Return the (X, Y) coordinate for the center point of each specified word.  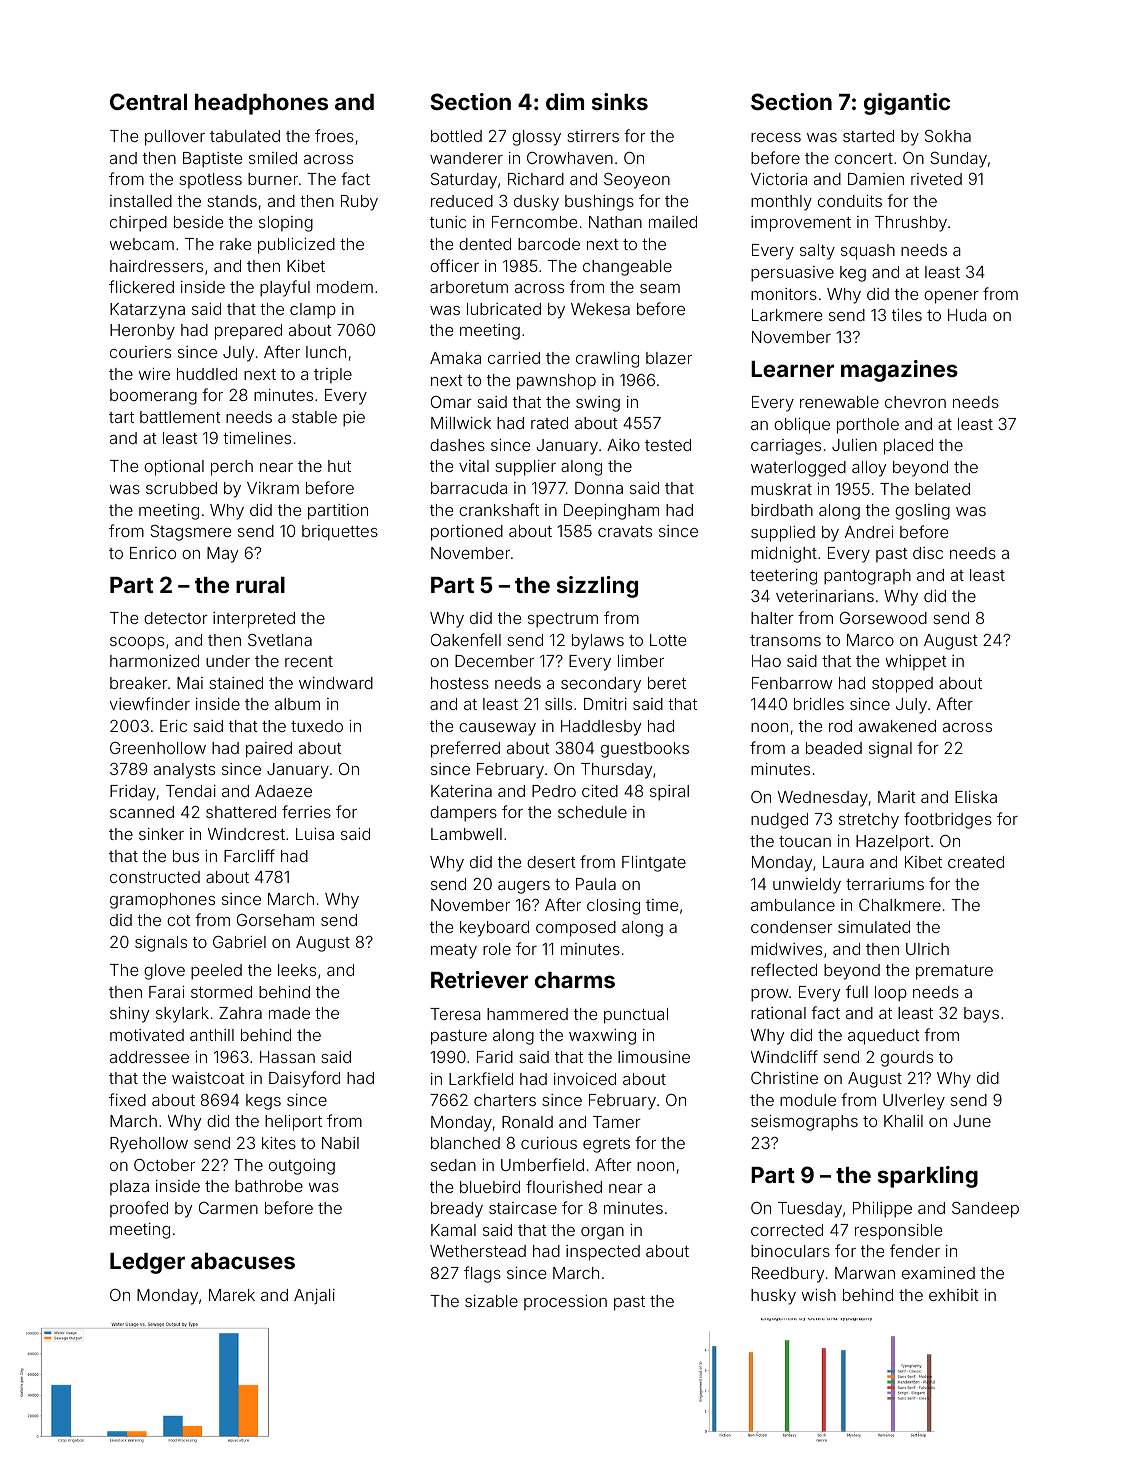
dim (565, 101)
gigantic (907, 104)
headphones (261, 104)
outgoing (302, 1167)
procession (565, 1302)
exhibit (954, 1295)
